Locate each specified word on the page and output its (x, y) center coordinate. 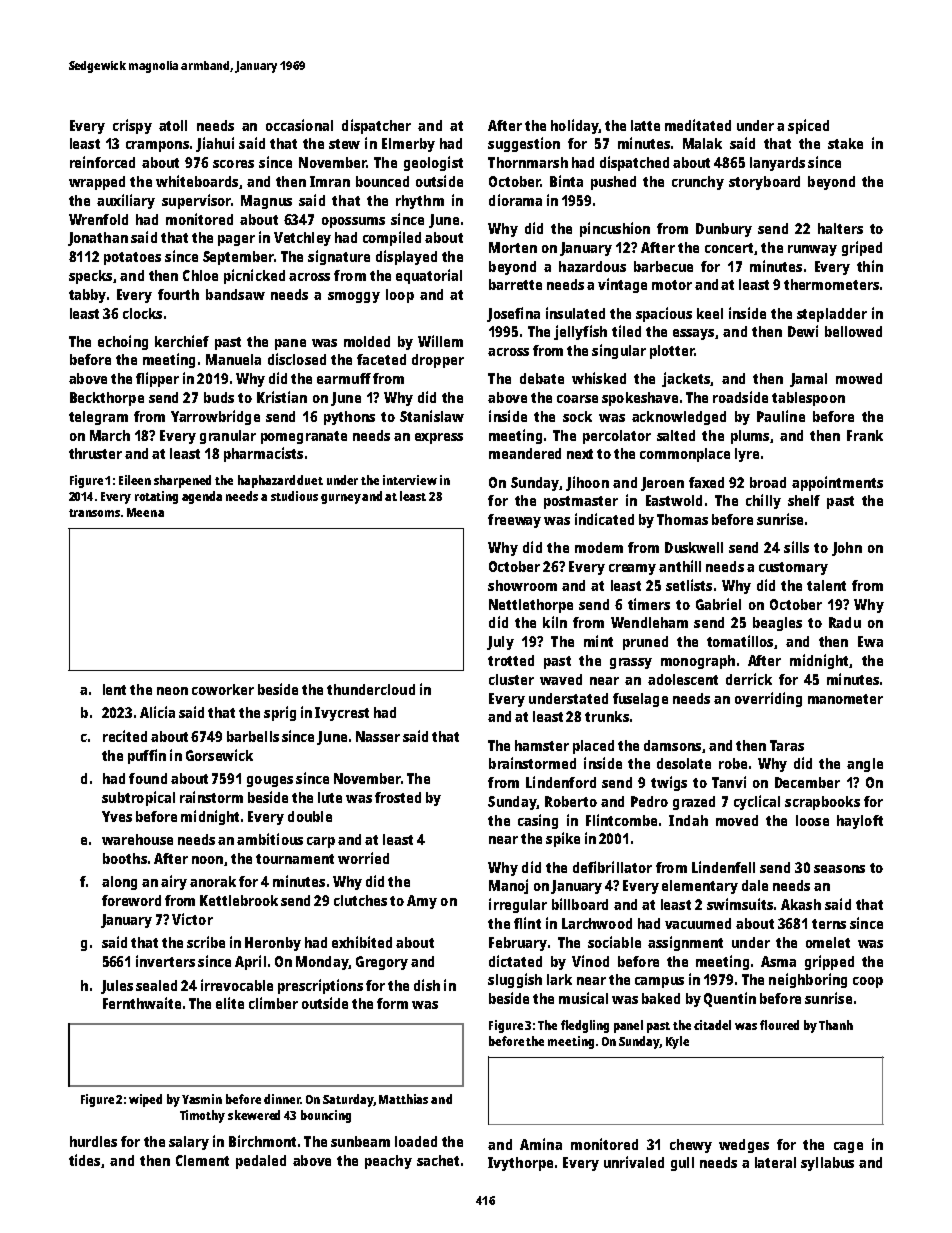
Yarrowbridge (215, 417)
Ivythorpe (520, 1164)
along (119, 883)
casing (538, 821)
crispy (132, 126)
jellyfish (580, 332)
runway (812, 250)
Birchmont (262, 1141)
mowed (859, 378)
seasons (839, 869)
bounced (382, 181)
